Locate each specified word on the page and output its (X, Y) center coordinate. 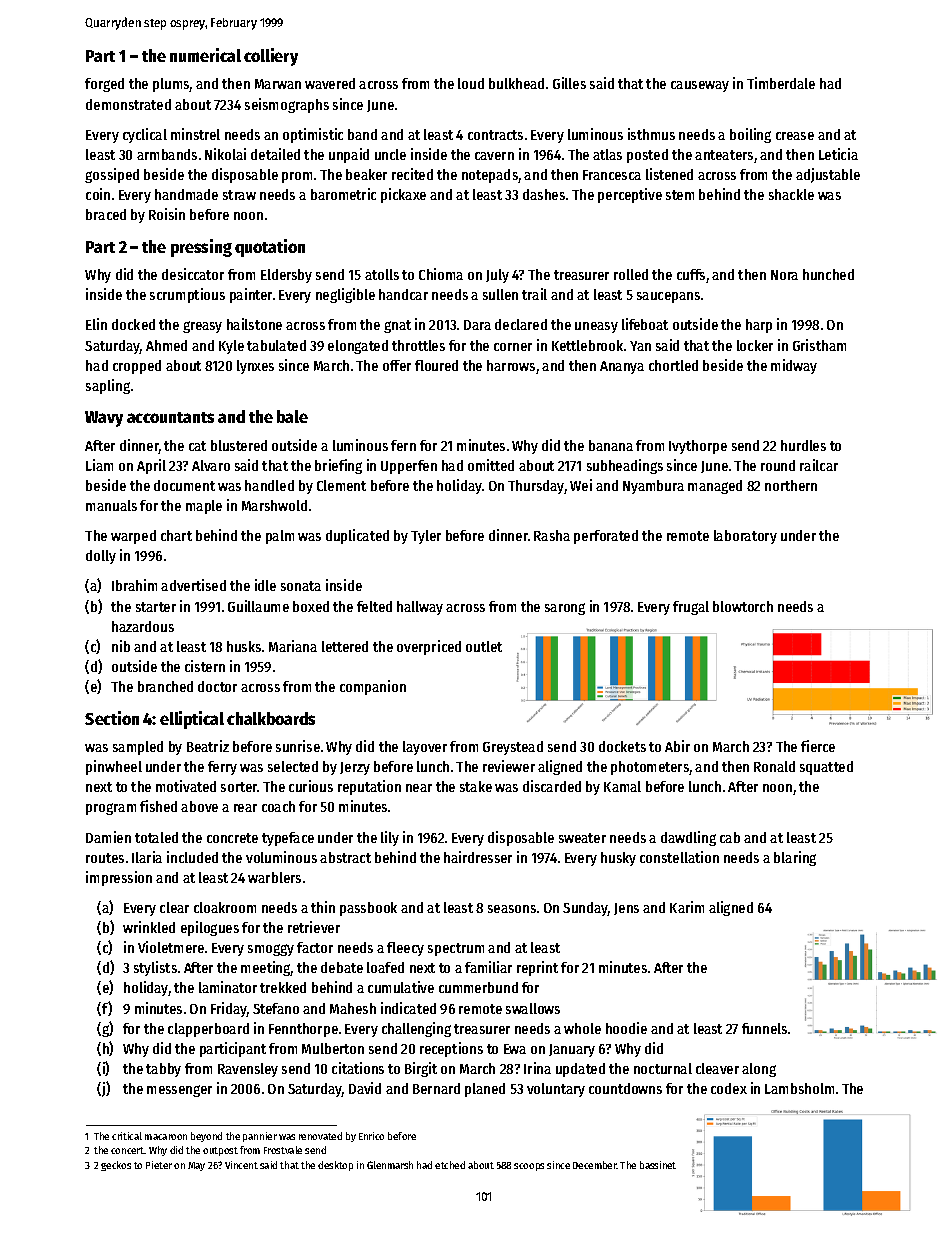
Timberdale (781, 83)
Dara (477, 325)
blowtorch (743, 606)
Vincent (241, 1165)
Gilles (569, 83)
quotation (270, 248)
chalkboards (271, 718)
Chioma (441, 274)
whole (582, 1028)
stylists (155, 968)
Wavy (104, 419)
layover (425, 748)
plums (171, 85)
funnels (764, 1028)
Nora (784, 275)
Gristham (819, 345)
